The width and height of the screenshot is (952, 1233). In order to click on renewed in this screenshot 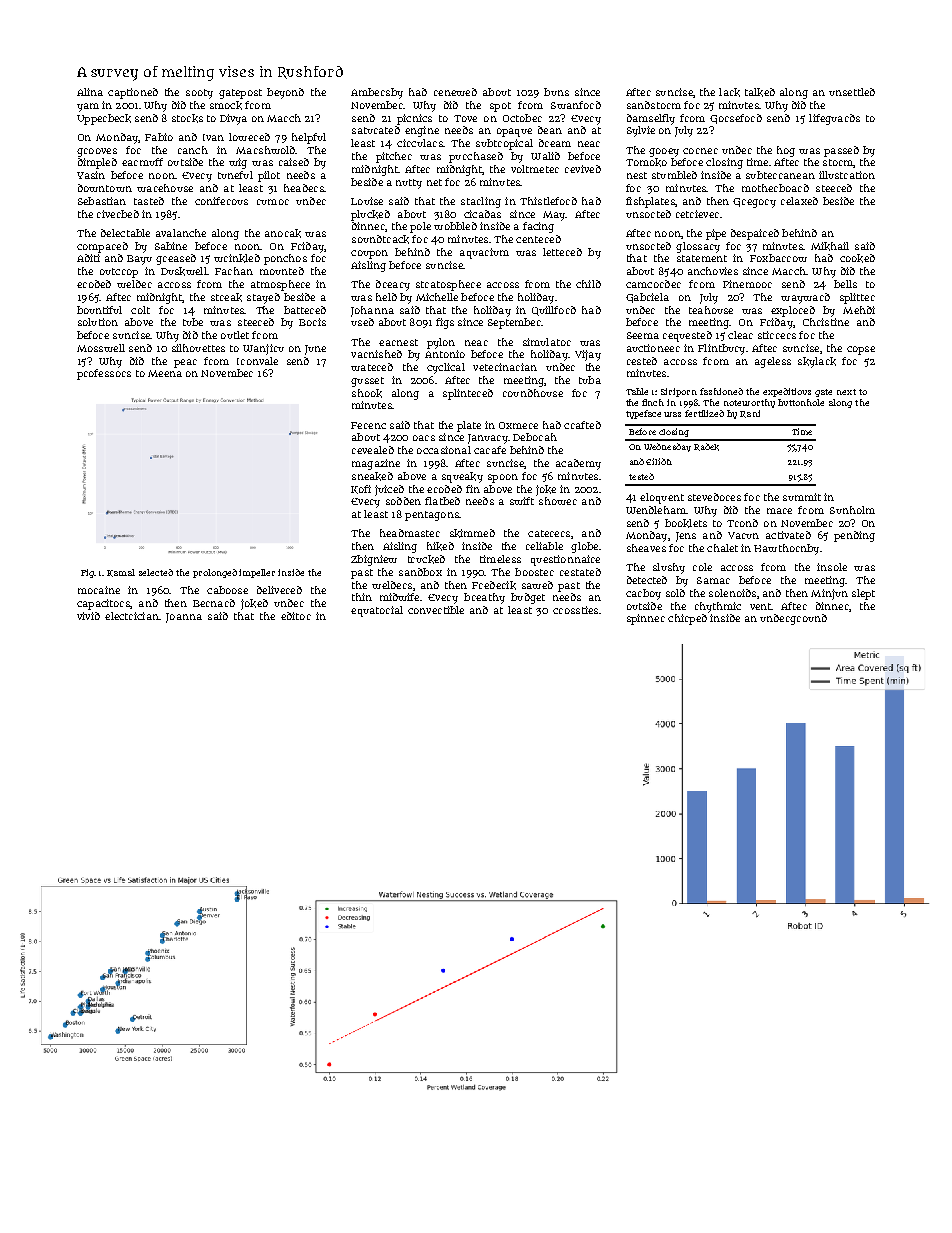, I will do `click(455, 92)`.
